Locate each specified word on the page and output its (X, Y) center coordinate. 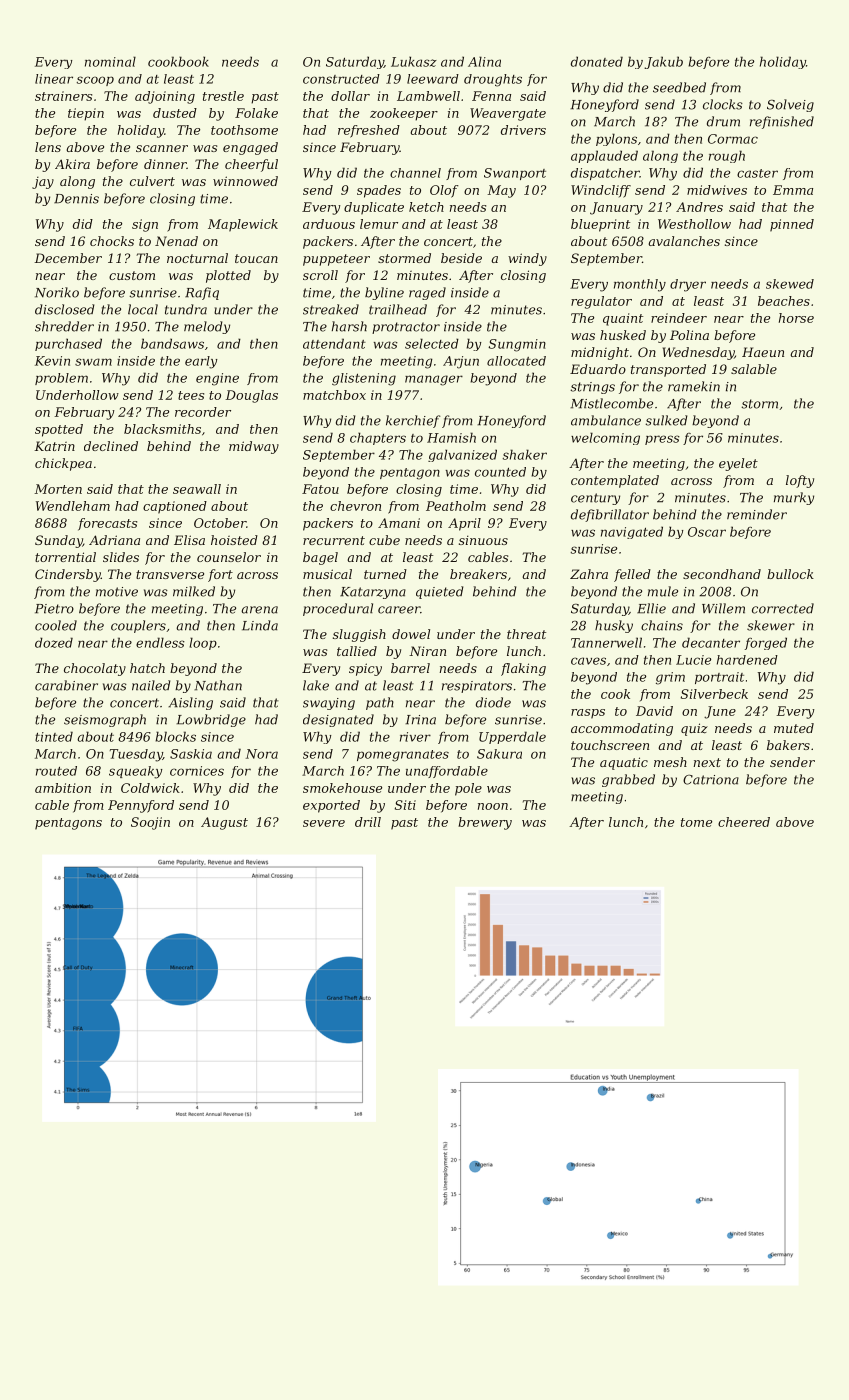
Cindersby (68, 575)
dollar (350, 96)
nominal (110, 61)
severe (324, 823)
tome (696, 822)
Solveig (790, 105)
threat (526, 634)
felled (632, 575)
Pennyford (141, 806)
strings (592, 388)
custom (132, 275)
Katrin (54, 446)
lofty (800, 481)
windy (527, 259)
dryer (688, 285)
